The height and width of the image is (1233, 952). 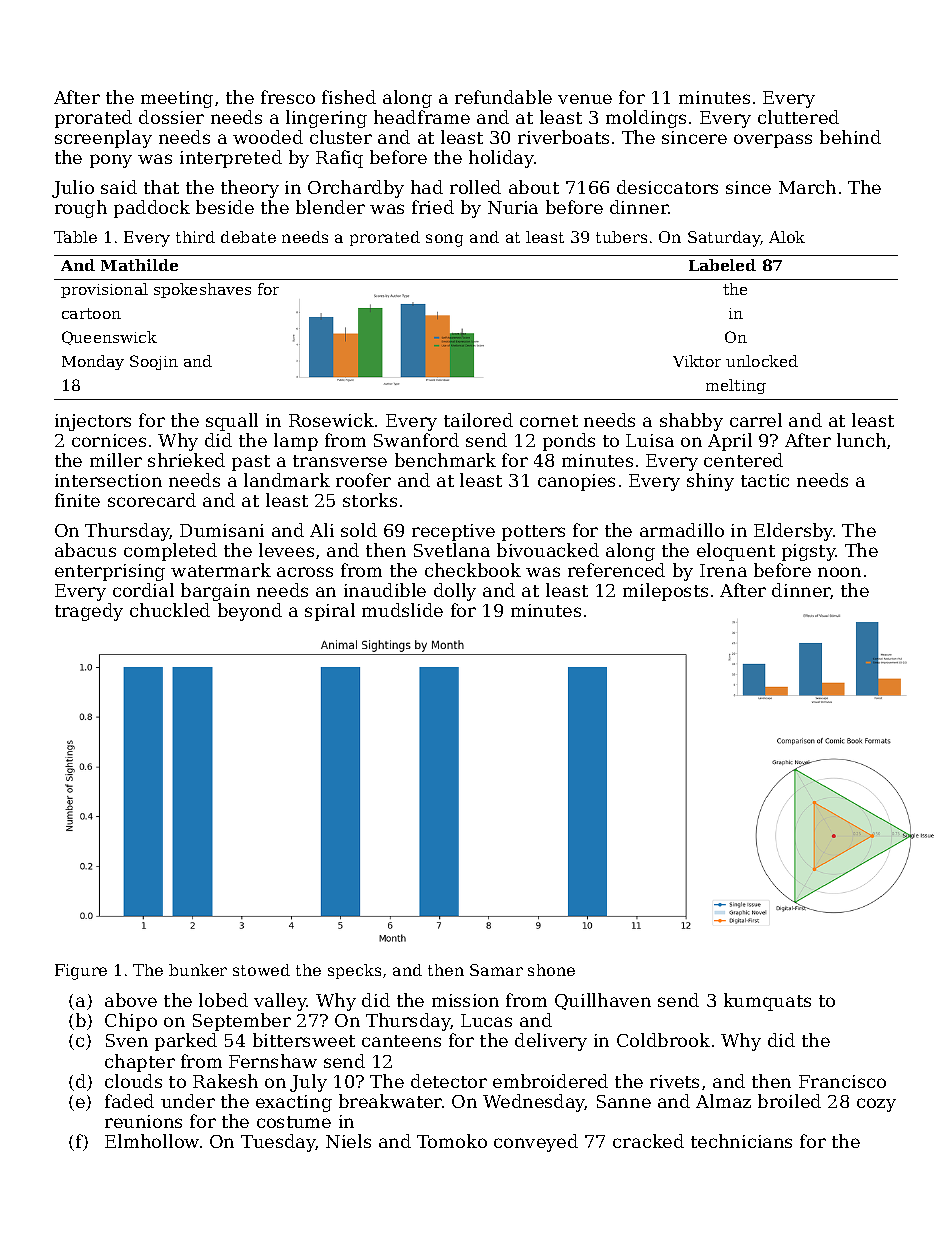 What do you see at coordinates (861, 440) in the image?
I see `lunch` at bounding box center [861, 440].
